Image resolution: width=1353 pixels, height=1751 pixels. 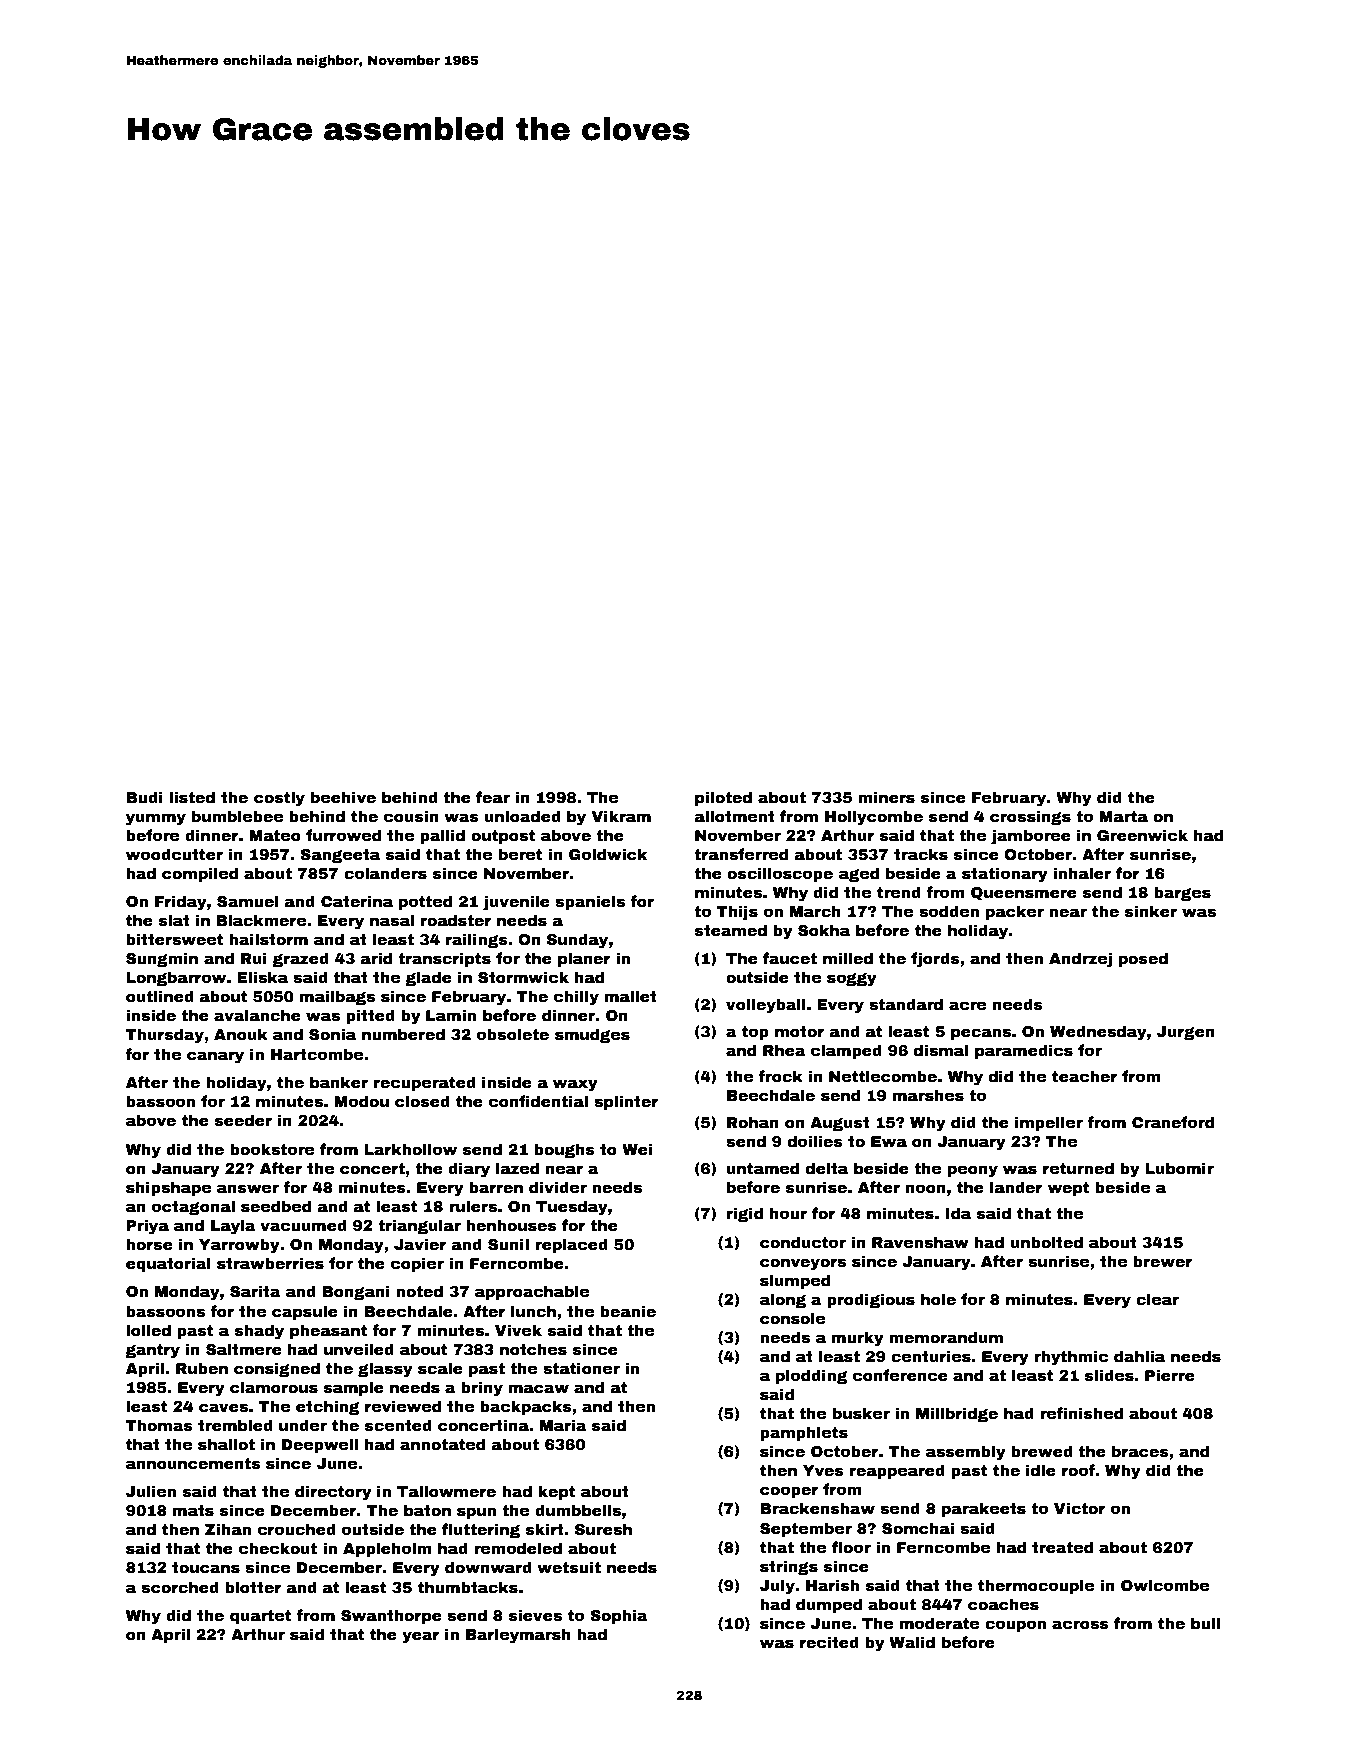 I want to click on miners, so click(x=886, y=797).
